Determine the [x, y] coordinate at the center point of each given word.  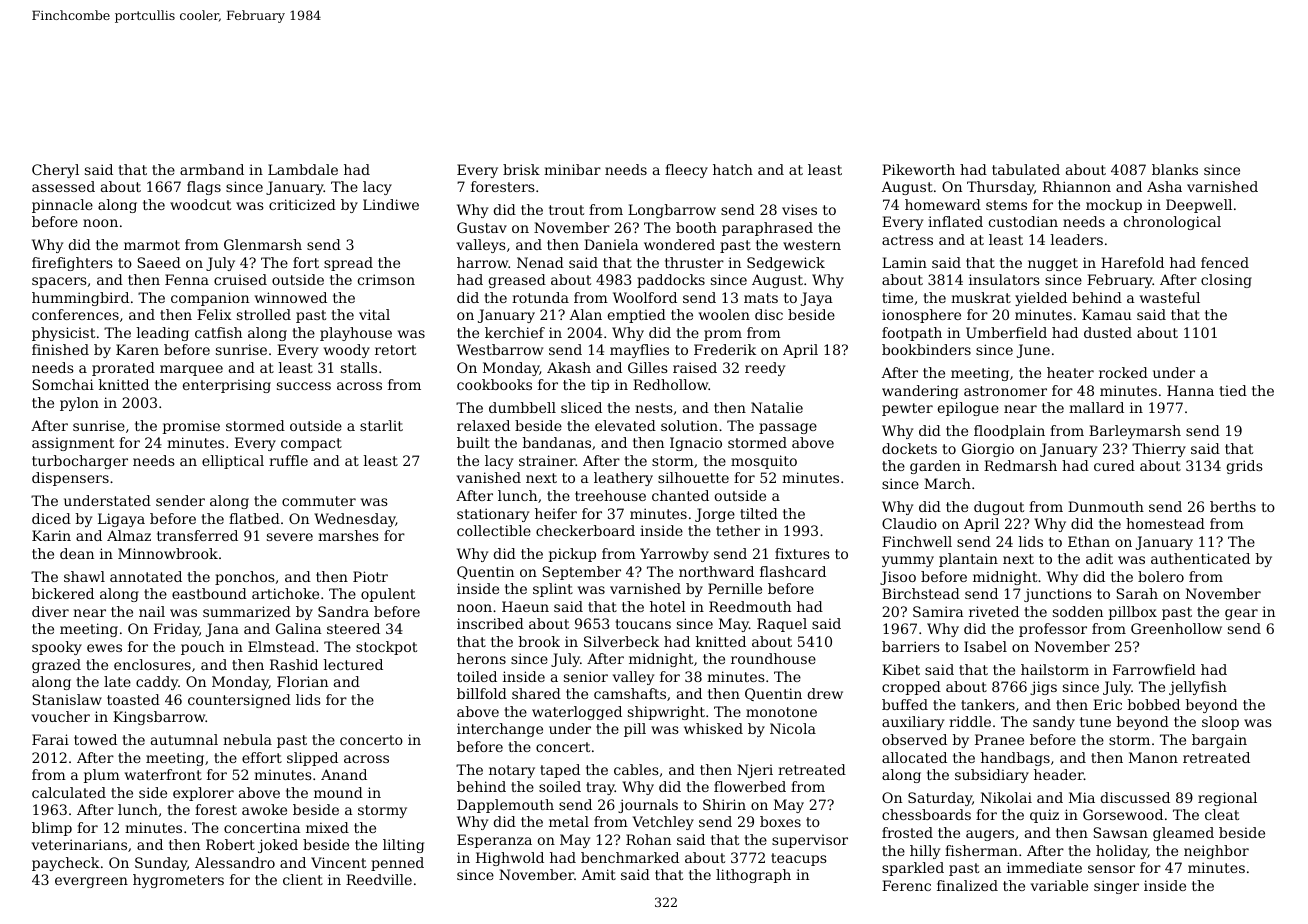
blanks [1175, 169]
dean [77, 553]
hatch [733, 169]
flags [204, 188]
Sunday [161, 864]
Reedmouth [750, 606]
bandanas [557, 442]
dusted [1108, 332]
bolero [1161, 576]
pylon [79, 404]
